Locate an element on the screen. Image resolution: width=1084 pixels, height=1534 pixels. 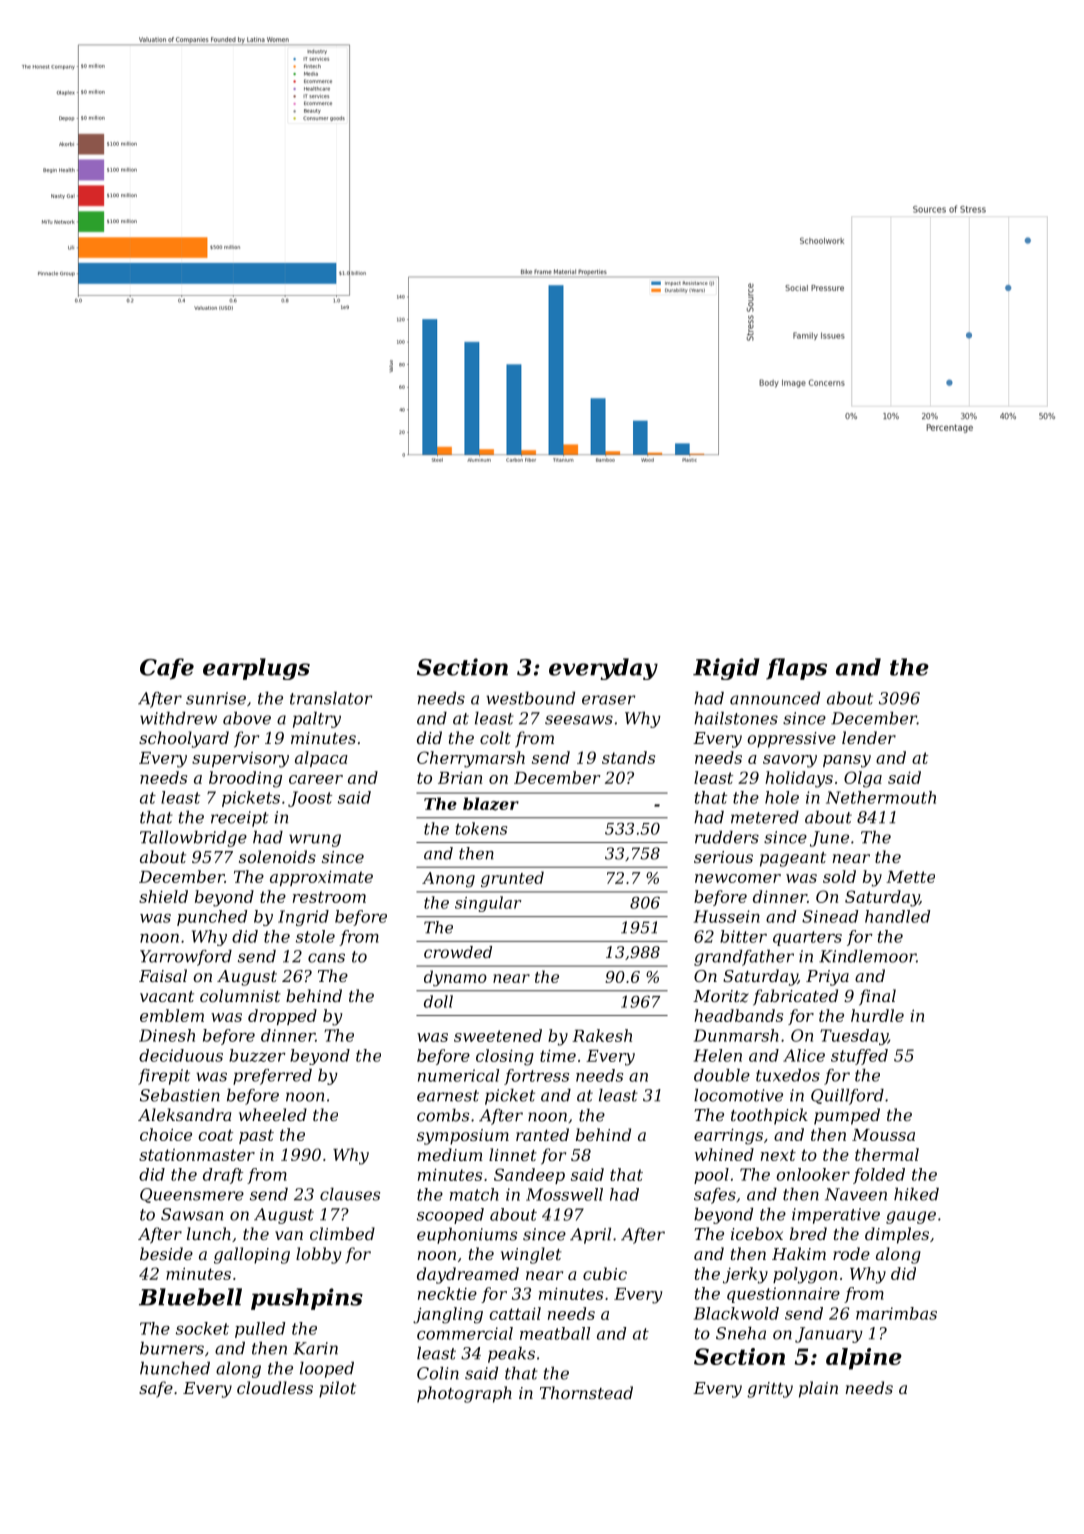
Rigid is located at coordinates (726, 669).
